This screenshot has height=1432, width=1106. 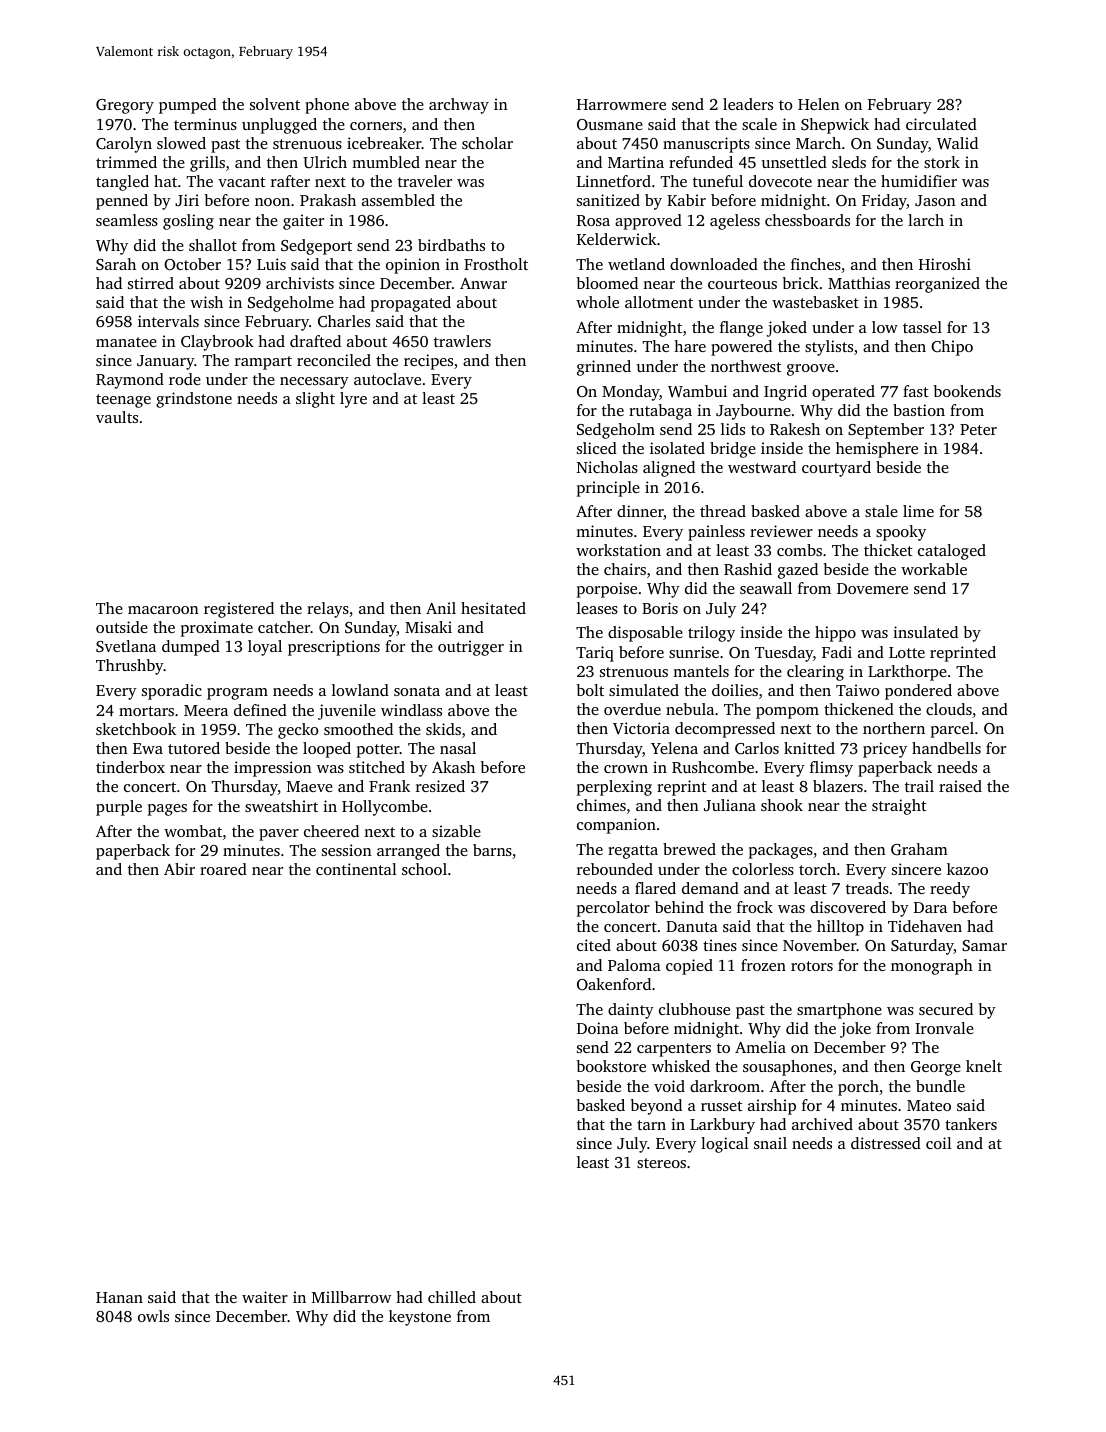 What do you see at coordinates (782, 805) in the screenshot?
I see `shook` at bounding box center [782, 805].
